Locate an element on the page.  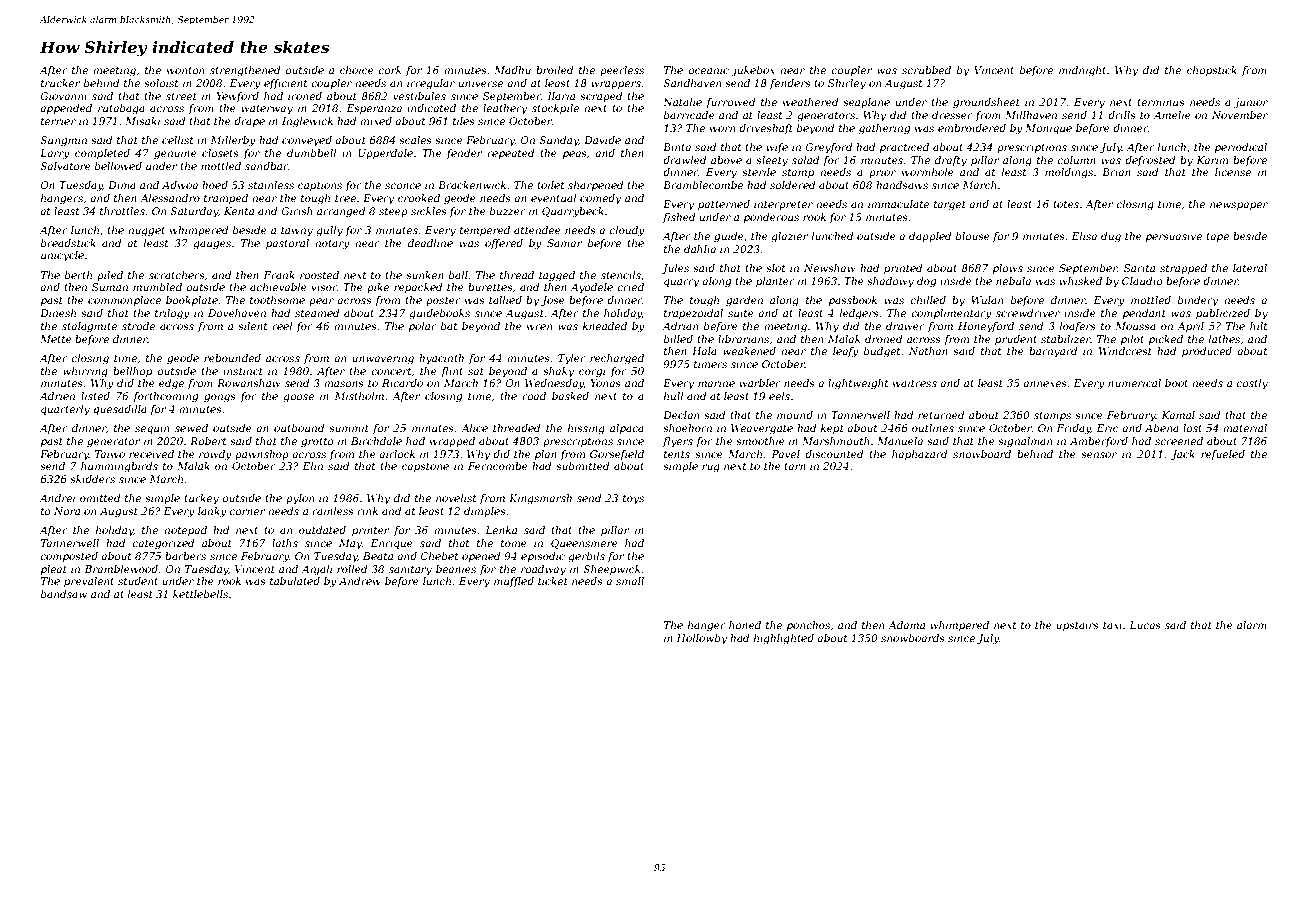
arranged is located at coordinates (341, 212).
